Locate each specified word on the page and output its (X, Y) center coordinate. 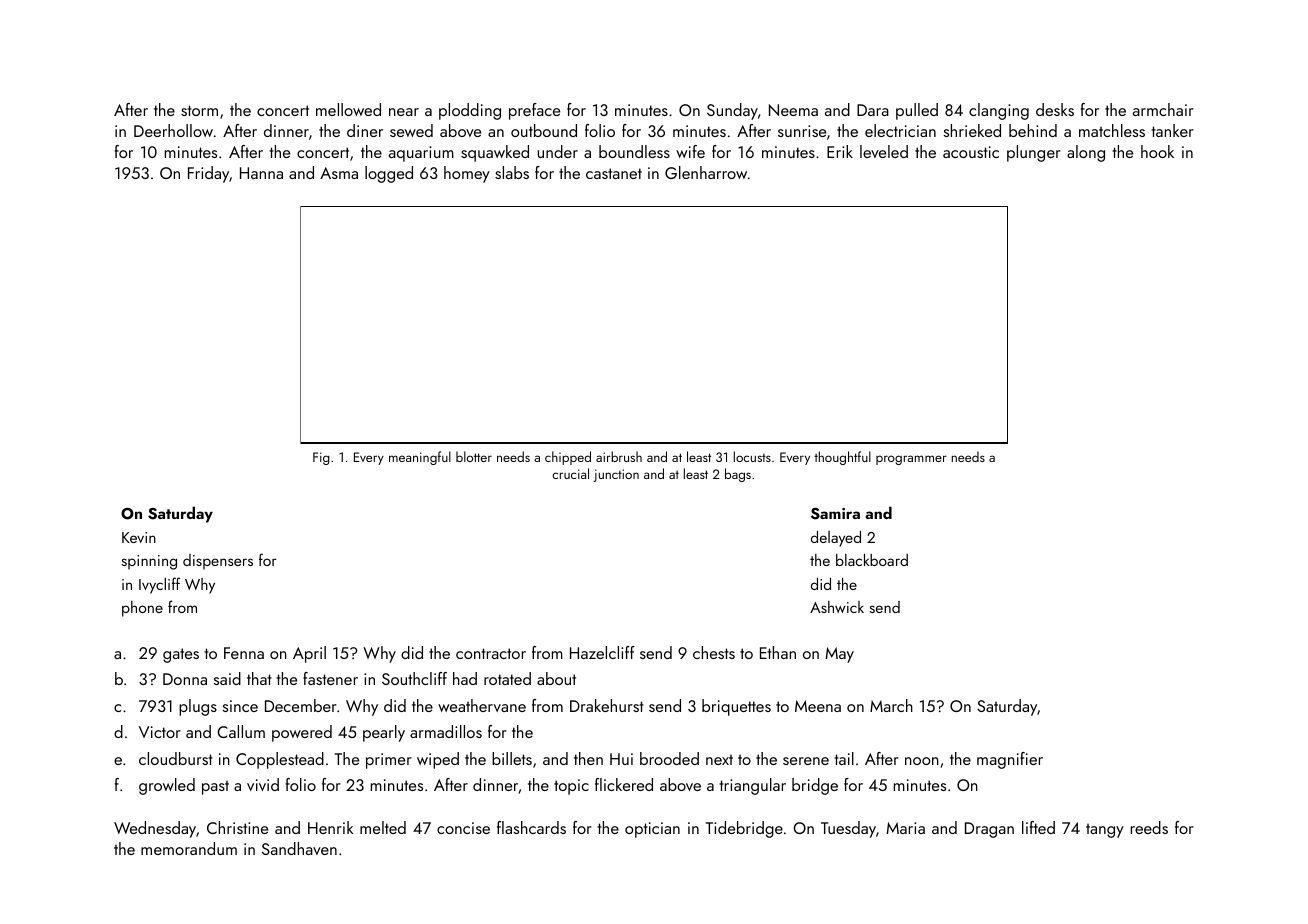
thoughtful (842, 458)
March (891, 705)
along (1086, 153)
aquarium (421, 154)
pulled (917, 111)
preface (534, 111)
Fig (321, 458)
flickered (624, 784)
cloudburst (176, 758)
